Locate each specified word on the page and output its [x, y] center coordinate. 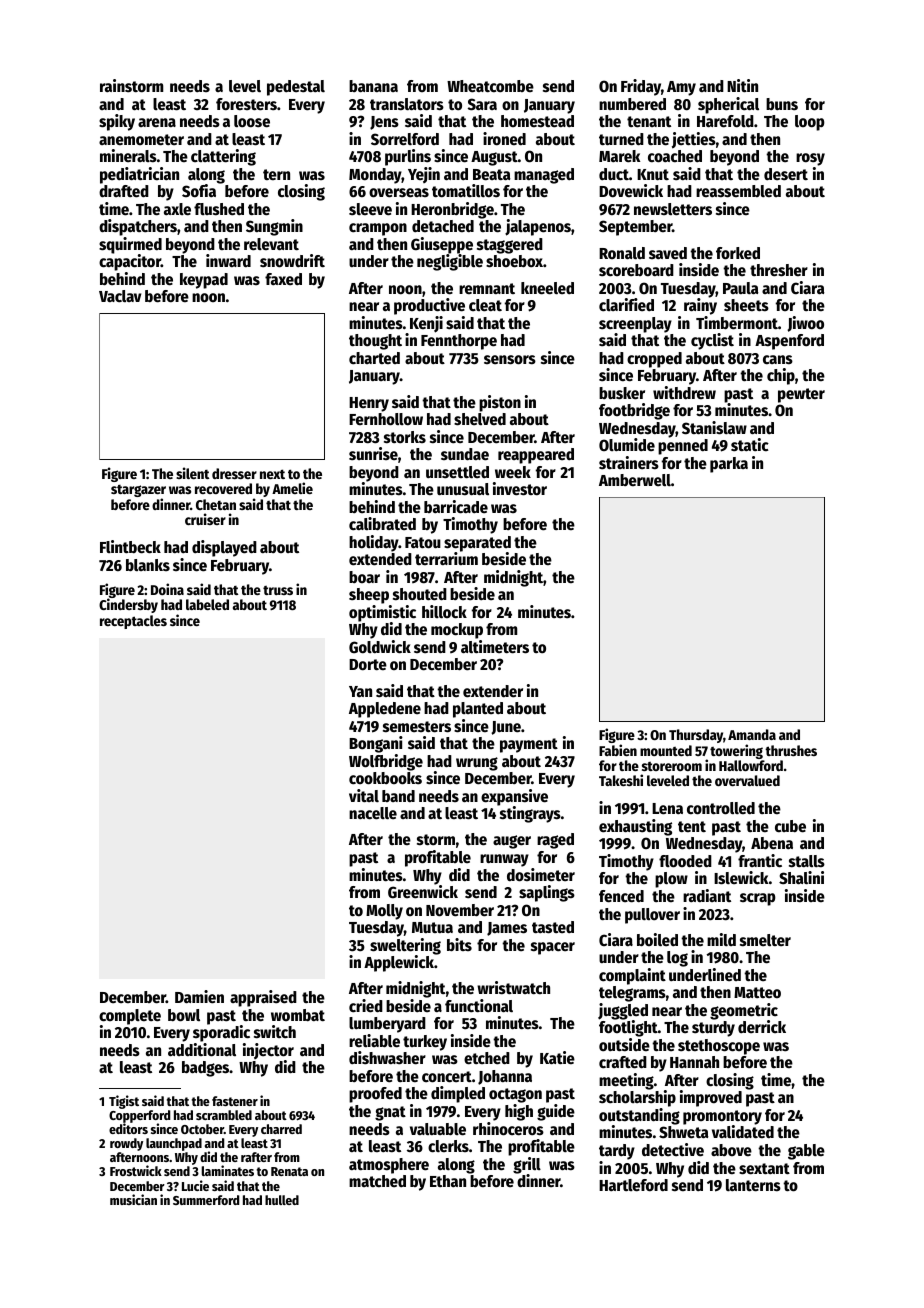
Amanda [752, 734]
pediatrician [139, 175]
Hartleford [633, 1185]
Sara [482, 104]
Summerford [206, 1200]
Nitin [742, 85]
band [398, 796]
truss [278, 590]
